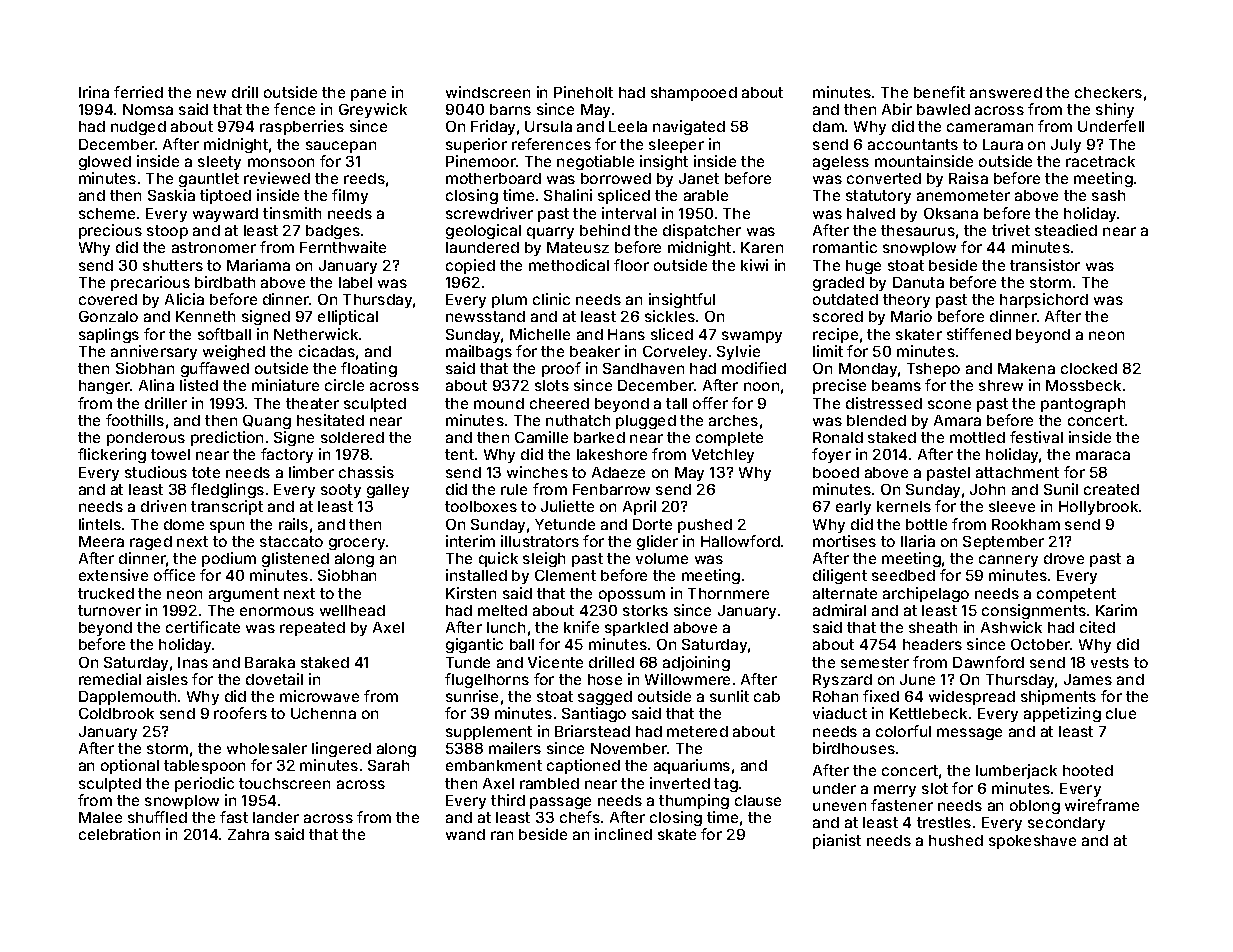 Image resolution: width=1233 pixels, height=952 pixels. What do you see at coordinates (643, 368) in the document?
I see `Sandhaven` at bounding box center [643, 368].
